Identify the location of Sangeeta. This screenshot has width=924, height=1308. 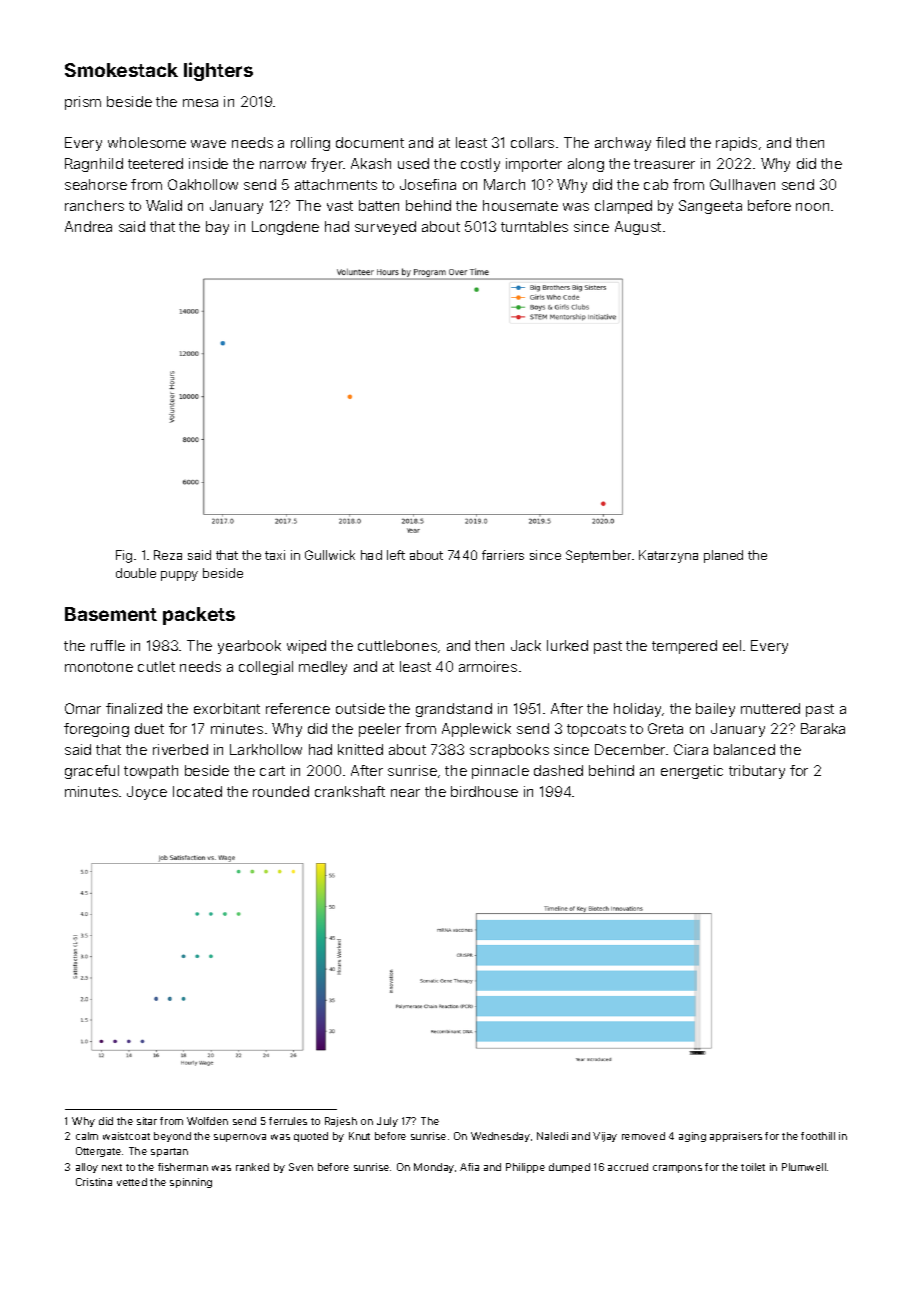
(710, 207).
